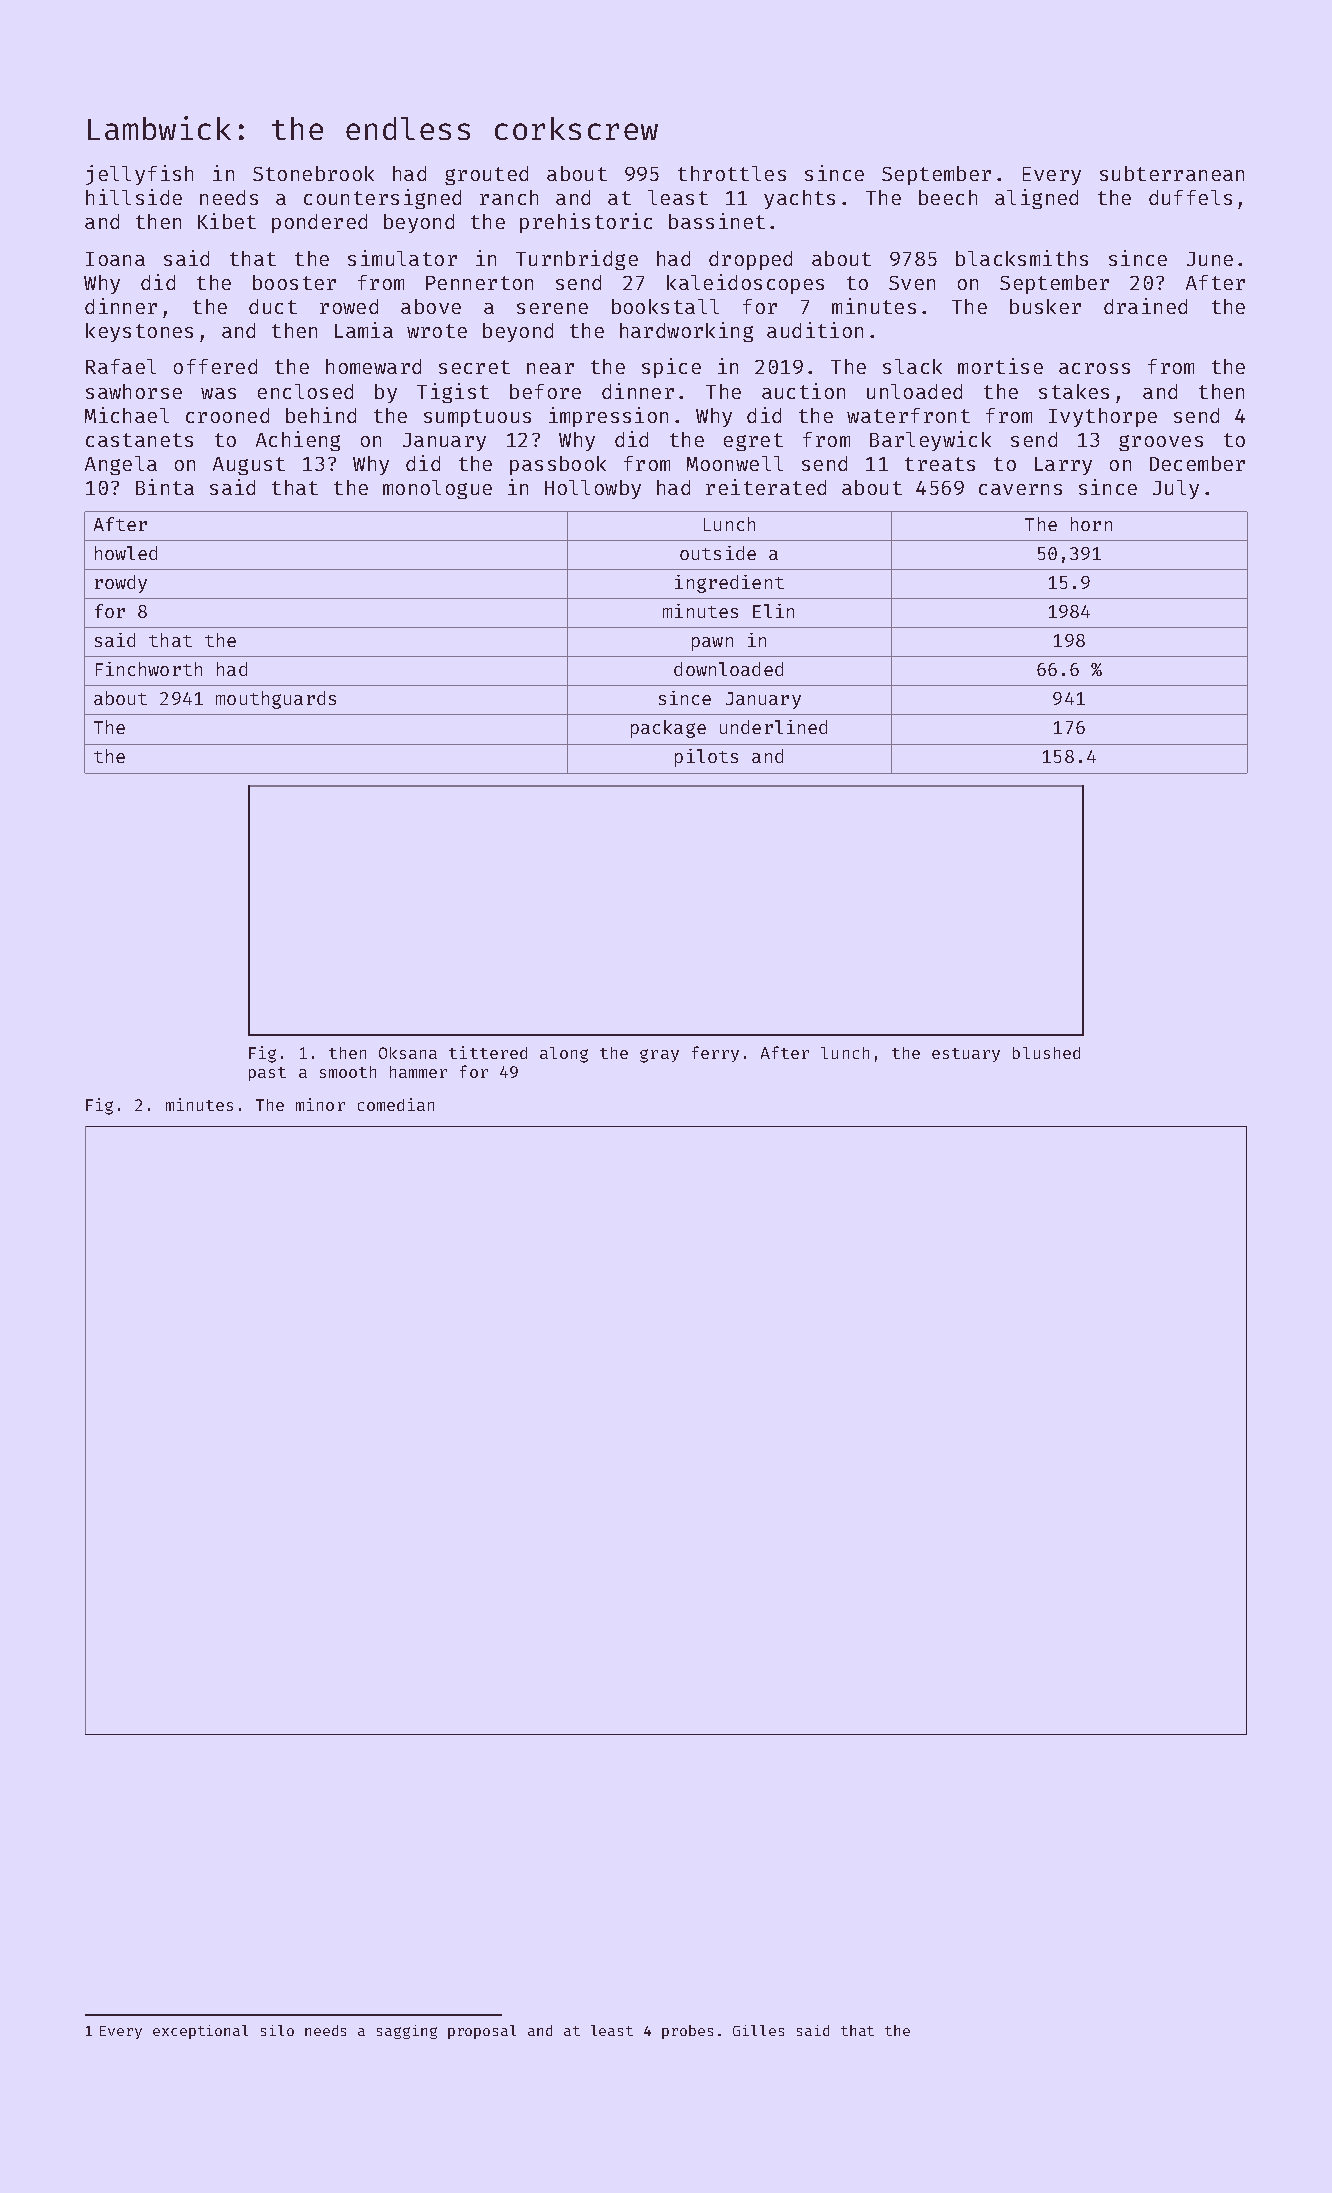  I want to click on horn, so click(1091, 524).
